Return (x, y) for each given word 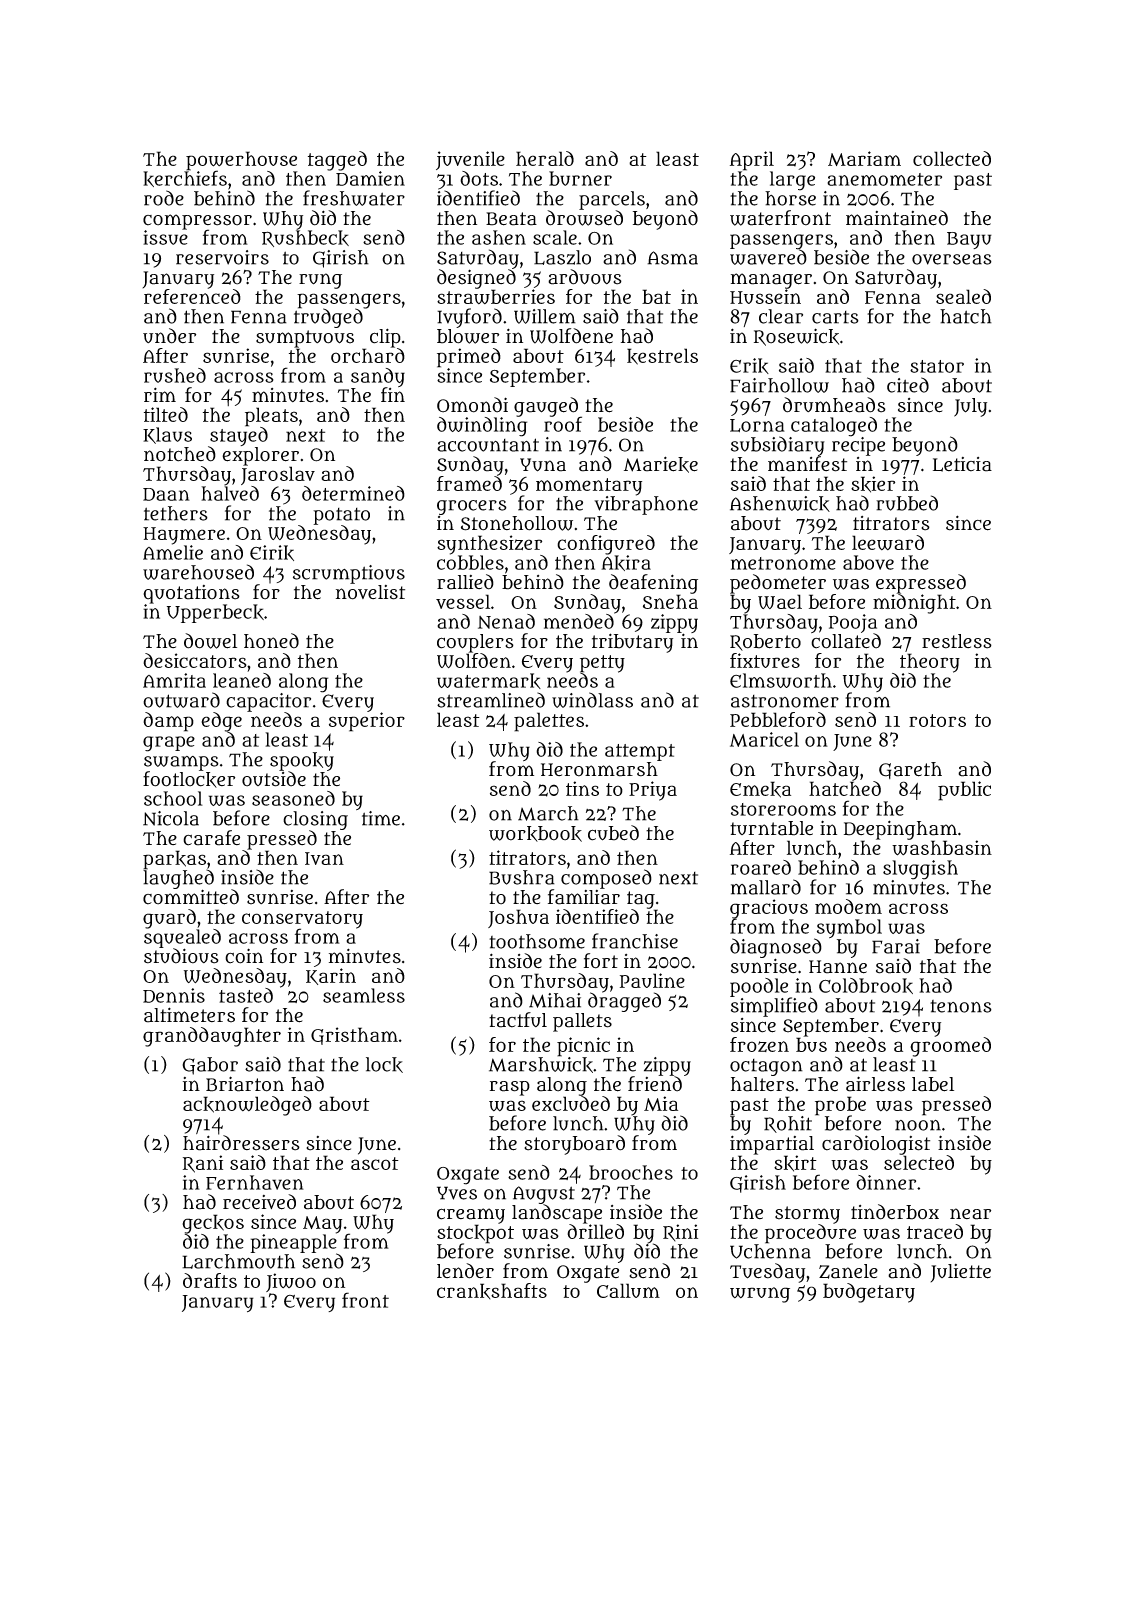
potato (341, 516)
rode (164, 198)
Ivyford (469, 318)
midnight (914, 604)
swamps (181, 763)
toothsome (537, 941)
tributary (632, 643)
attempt (640, 752)
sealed (963, 296)
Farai (896, 946)
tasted (246, 995)
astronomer (785, 701)
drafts (210, 1280)
